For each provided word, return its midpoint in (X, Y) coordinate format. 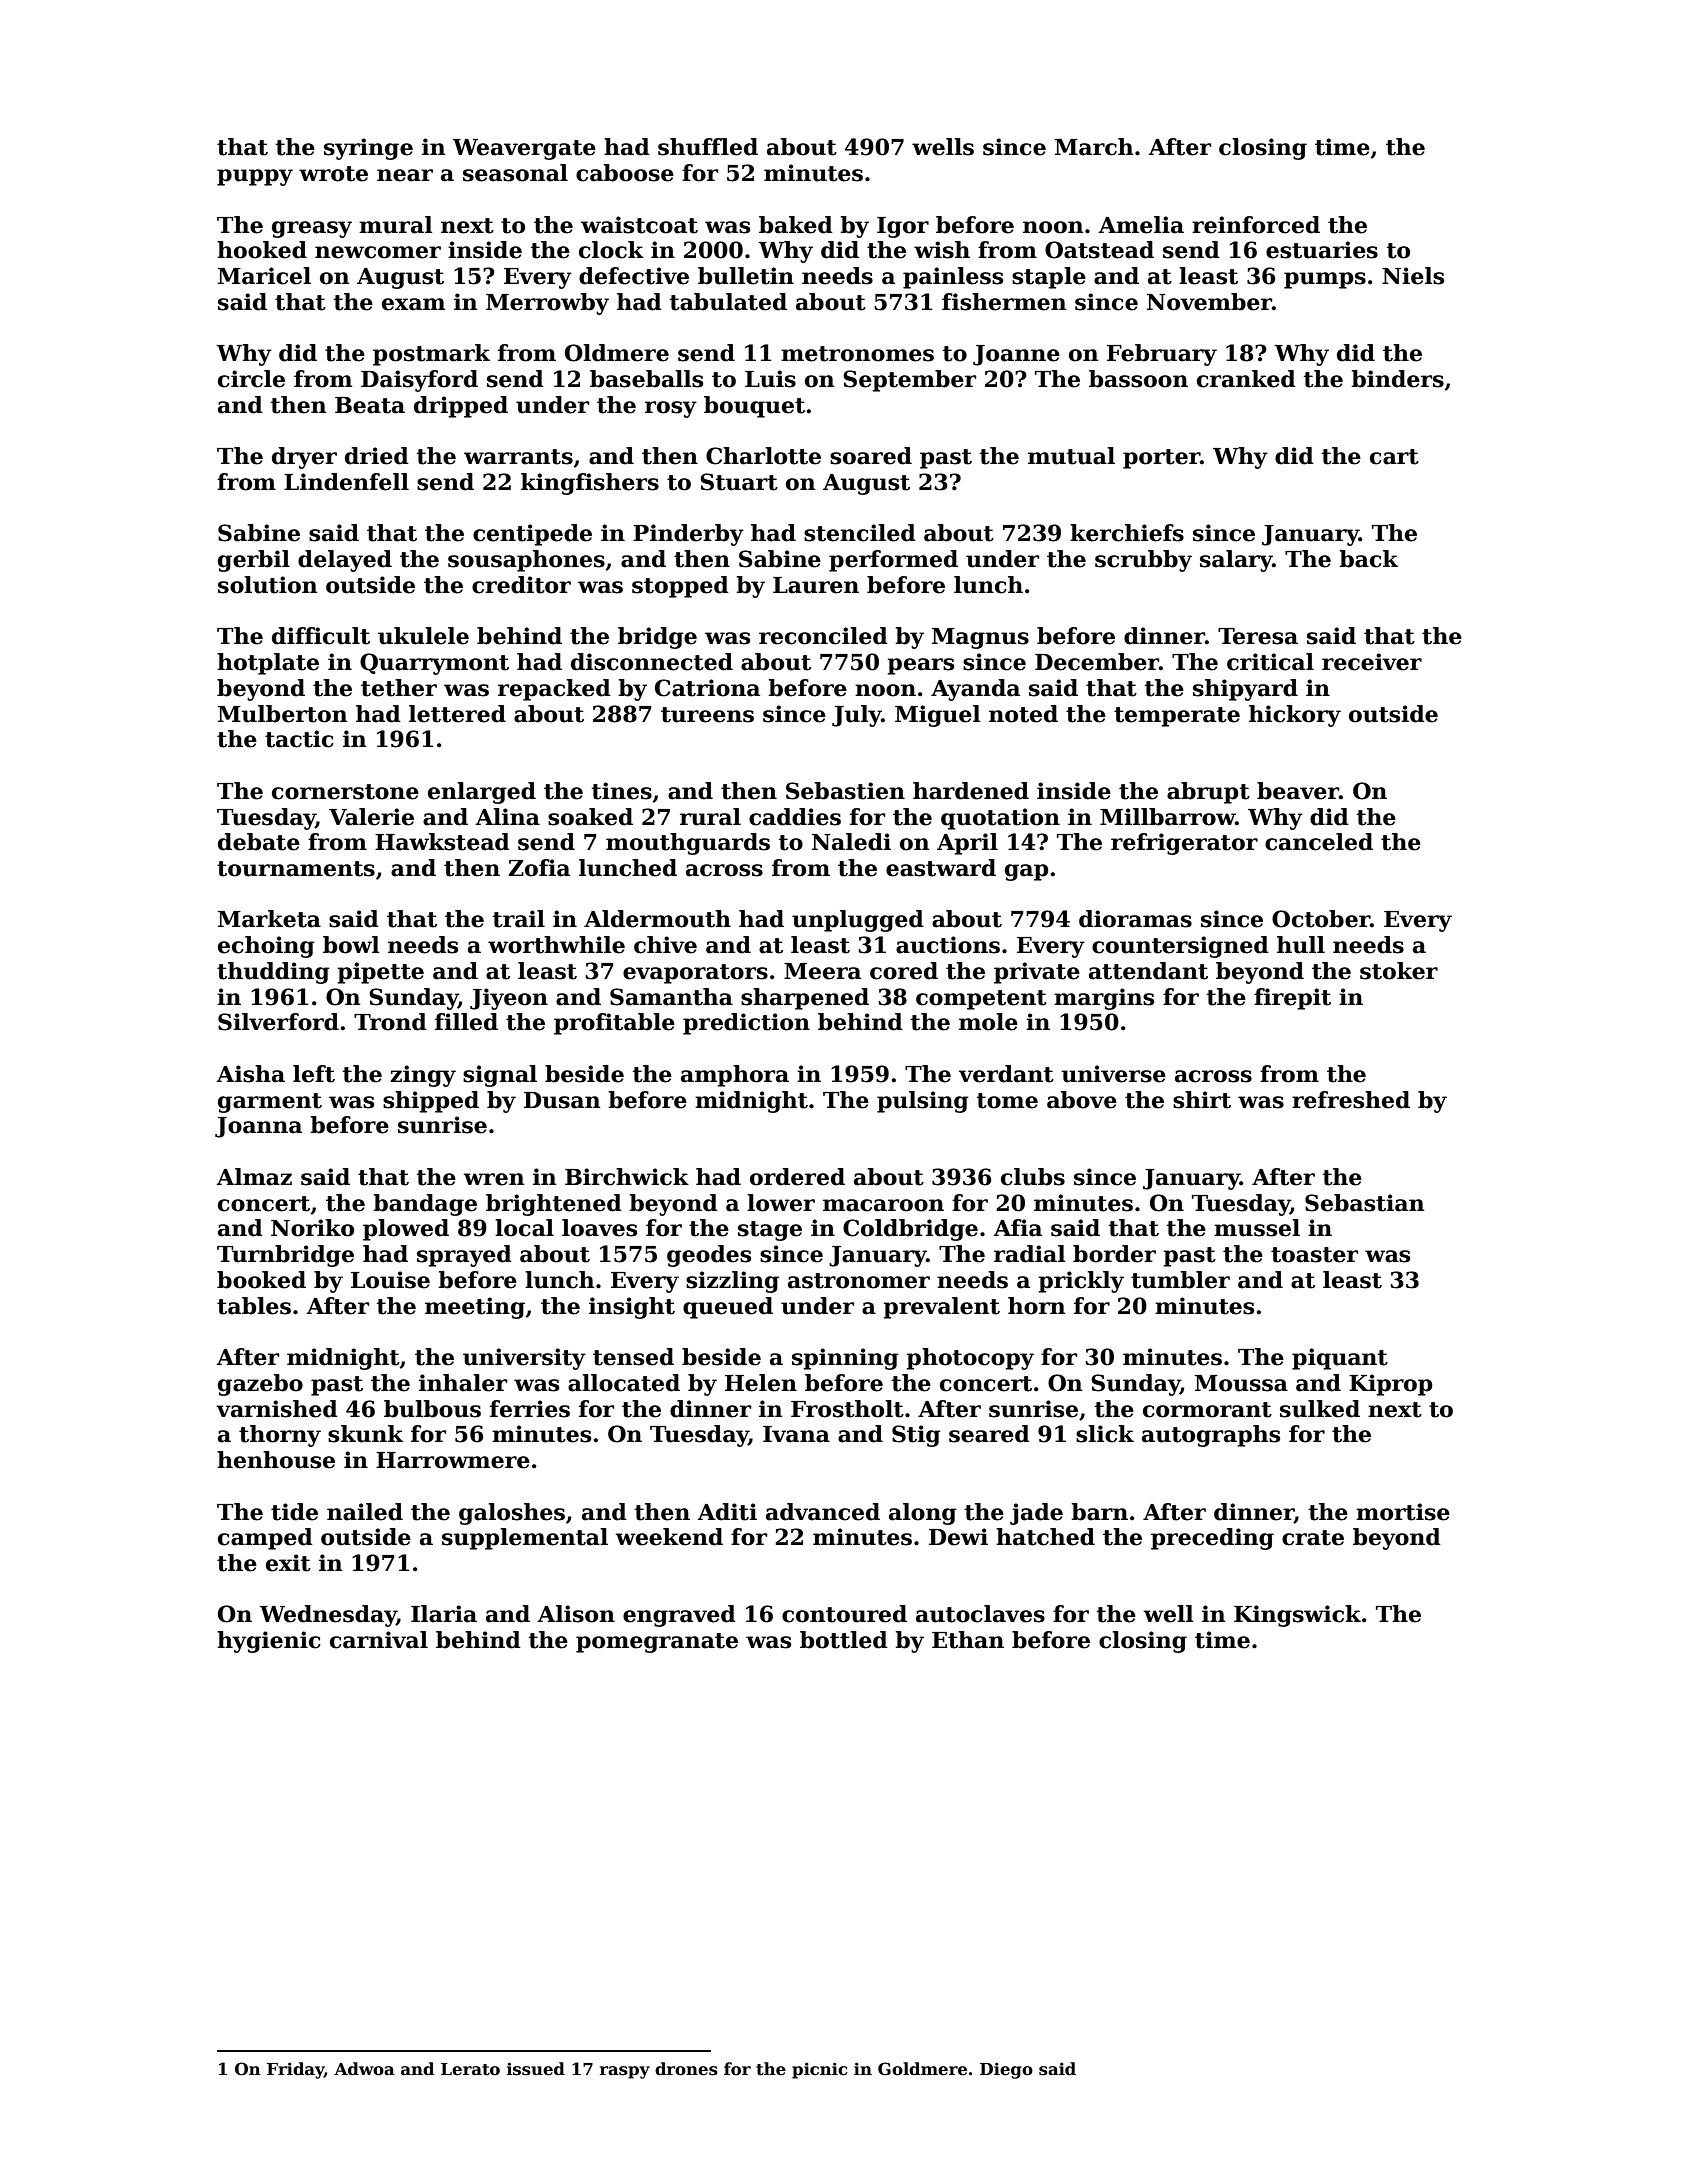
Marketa (269, 919)
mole (988, 1022)
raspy (625, 2072)
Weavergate (524, 149)
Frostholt (847, 1409)
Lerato (470, 2069)
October (1321, 919)
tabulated (728, 302)
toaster (1314, 1255)
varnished (277, 1409)
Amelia (1141, 225)
